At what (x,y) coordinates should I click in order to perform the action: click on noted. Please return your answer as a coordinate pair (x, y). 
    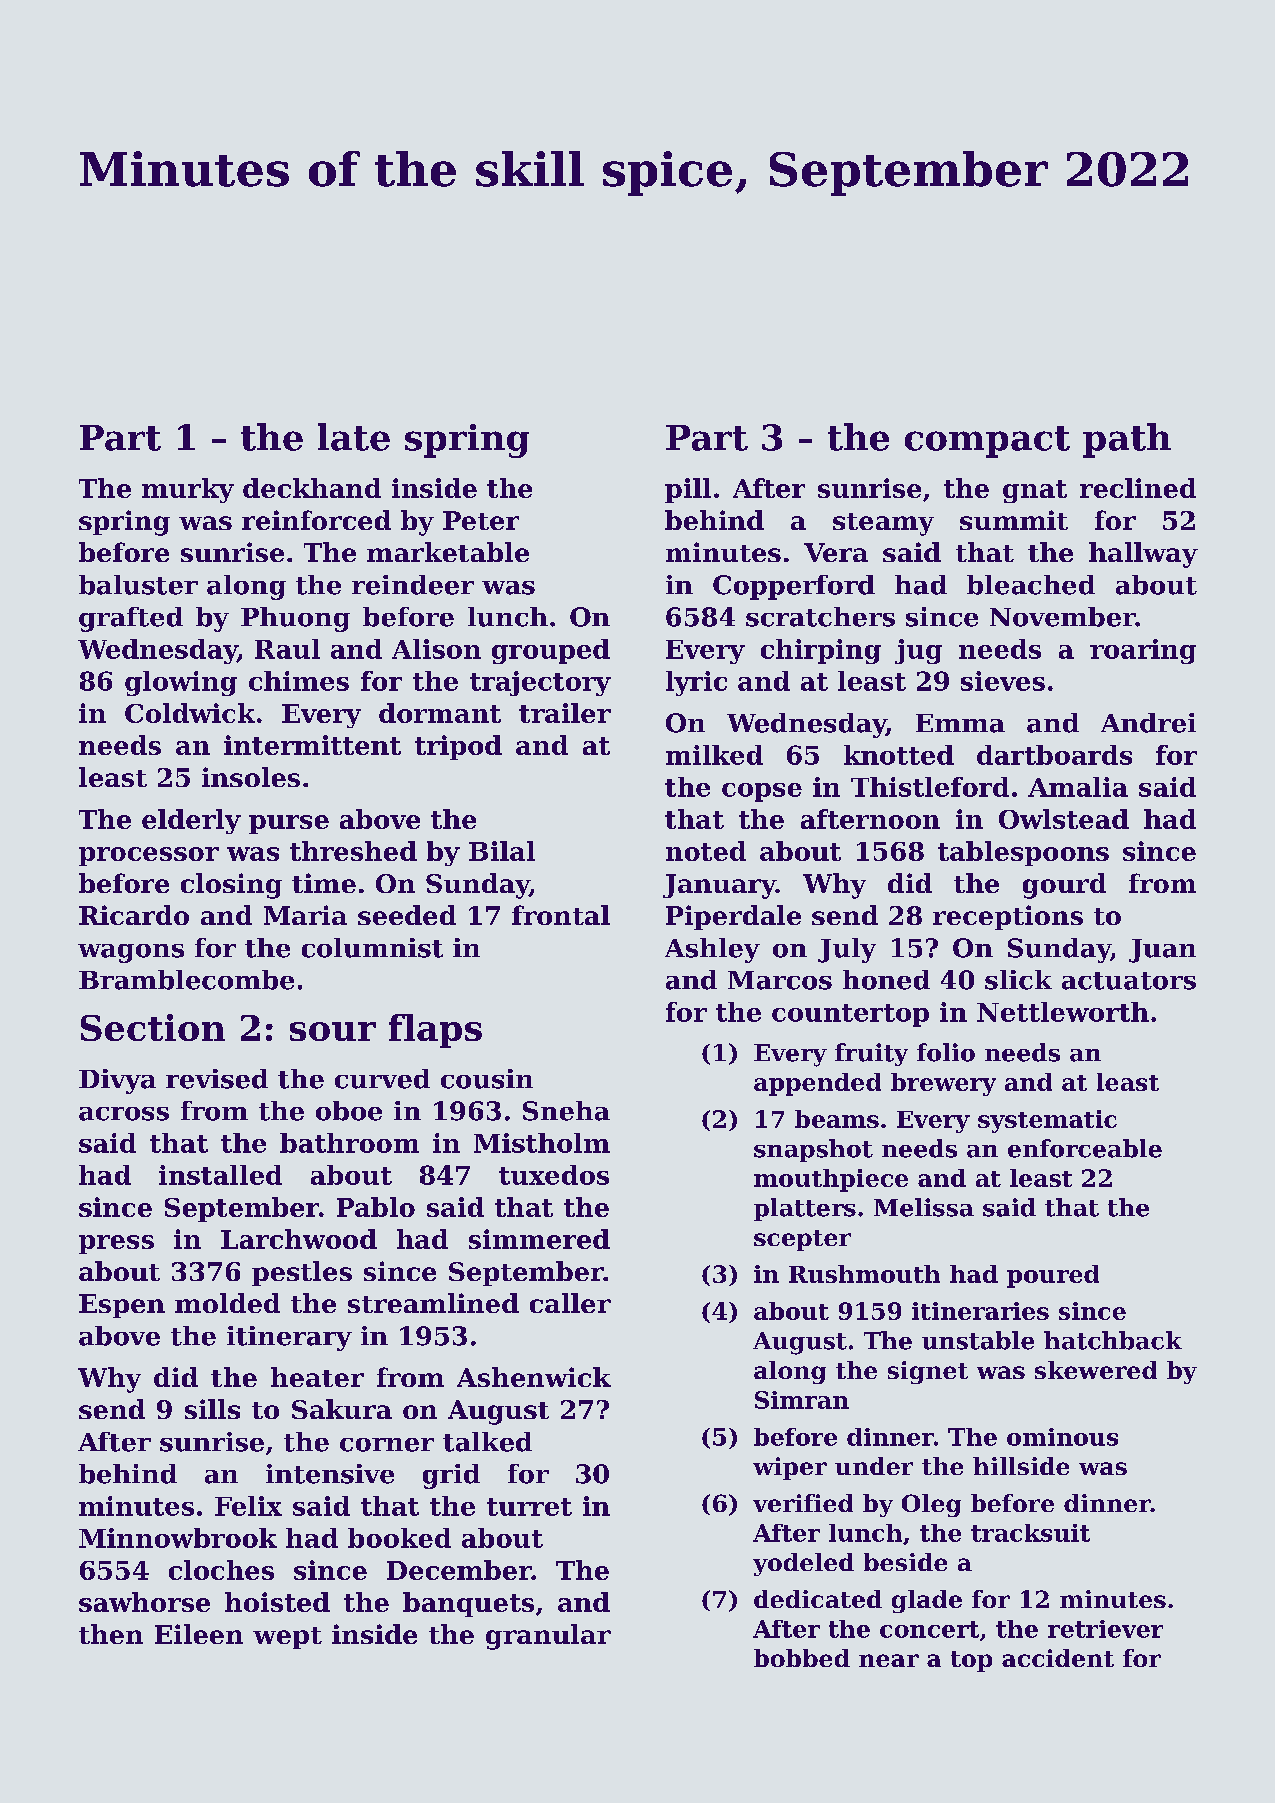
    Looking at the image, I should click on (706, 851).
